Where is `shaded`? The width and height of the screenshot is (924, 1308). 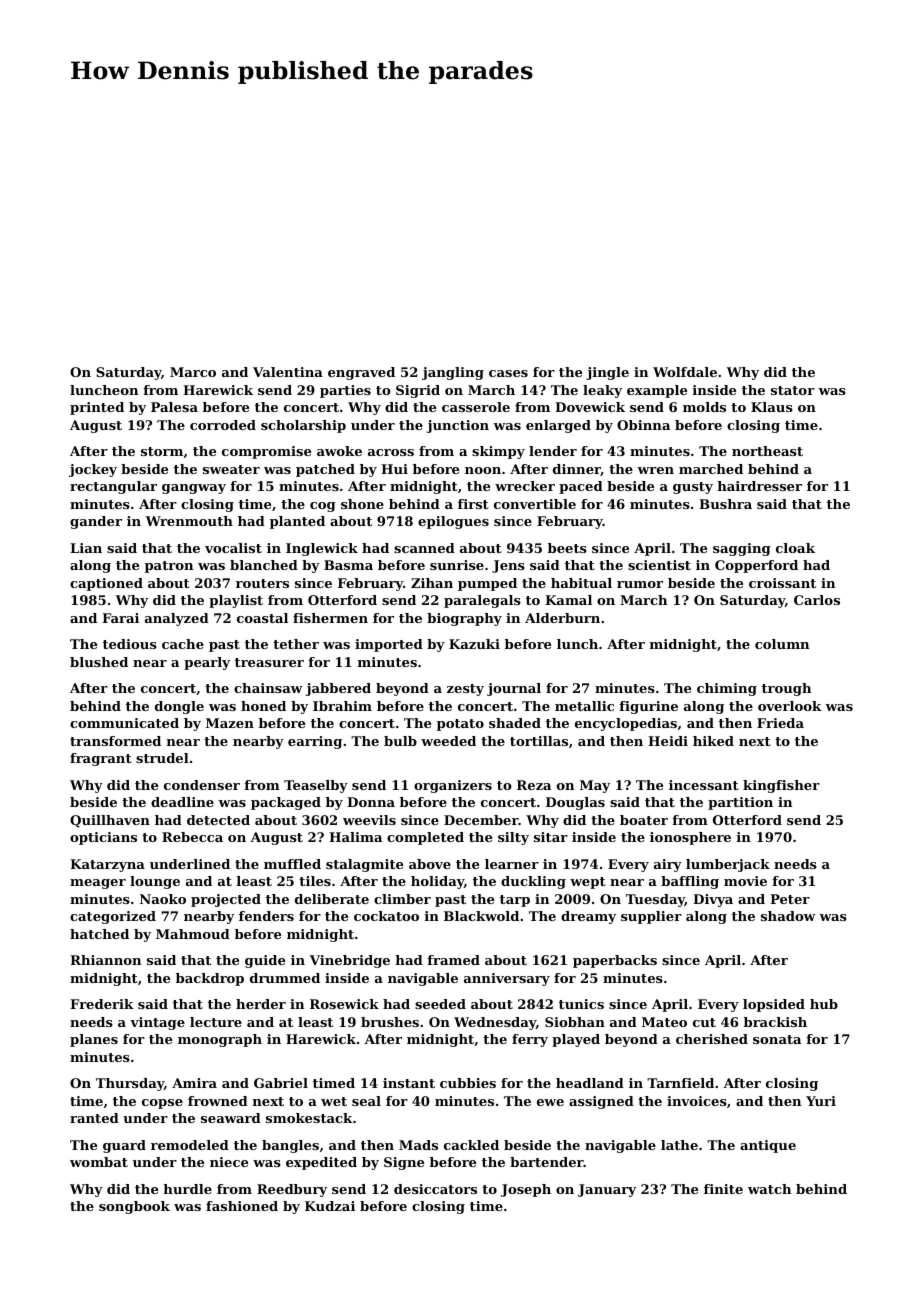
shaded is located at coordinates (515, 723).
